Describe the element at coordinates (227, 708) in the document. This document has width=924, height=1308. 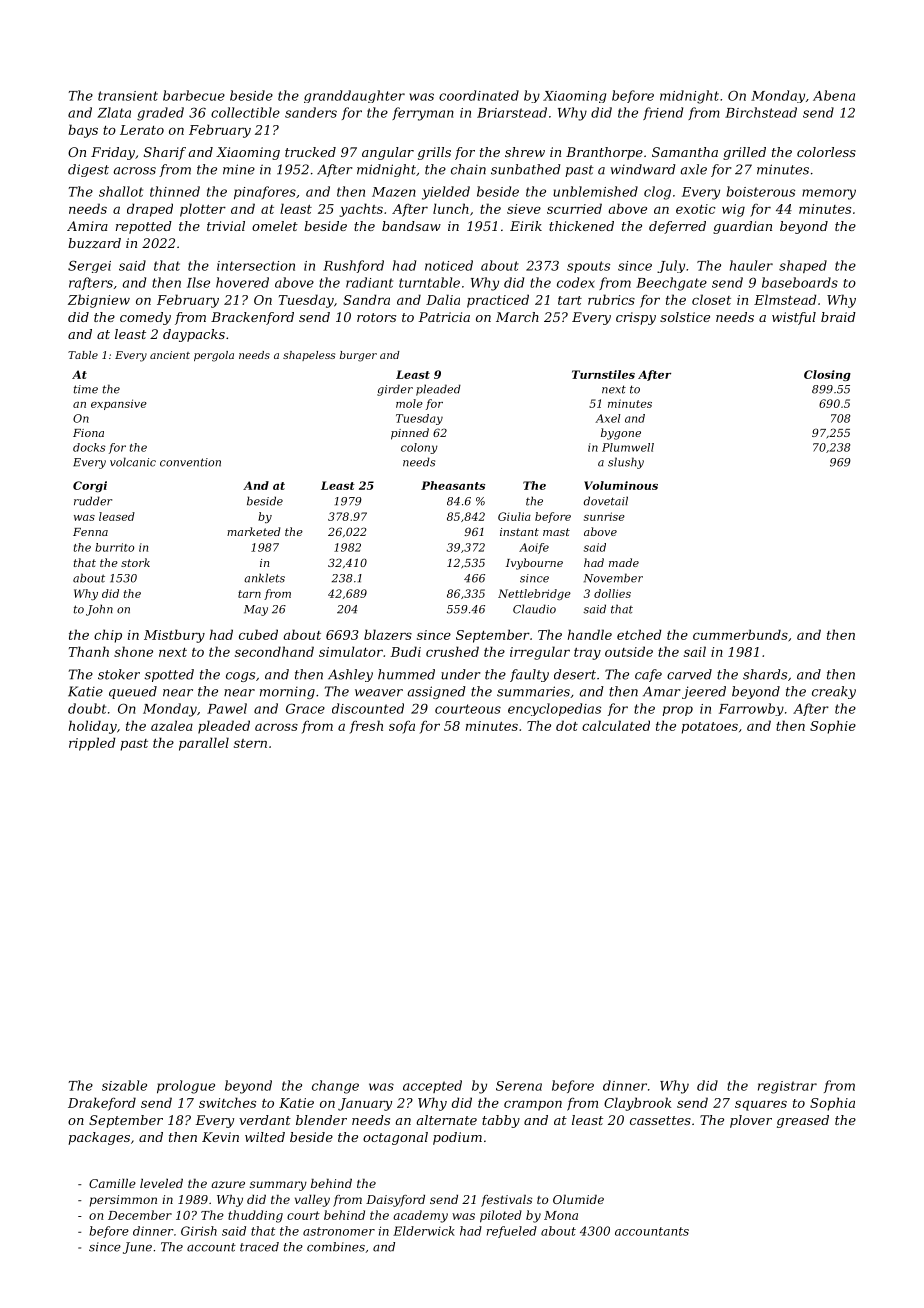
I see `Pawel` at that location.
